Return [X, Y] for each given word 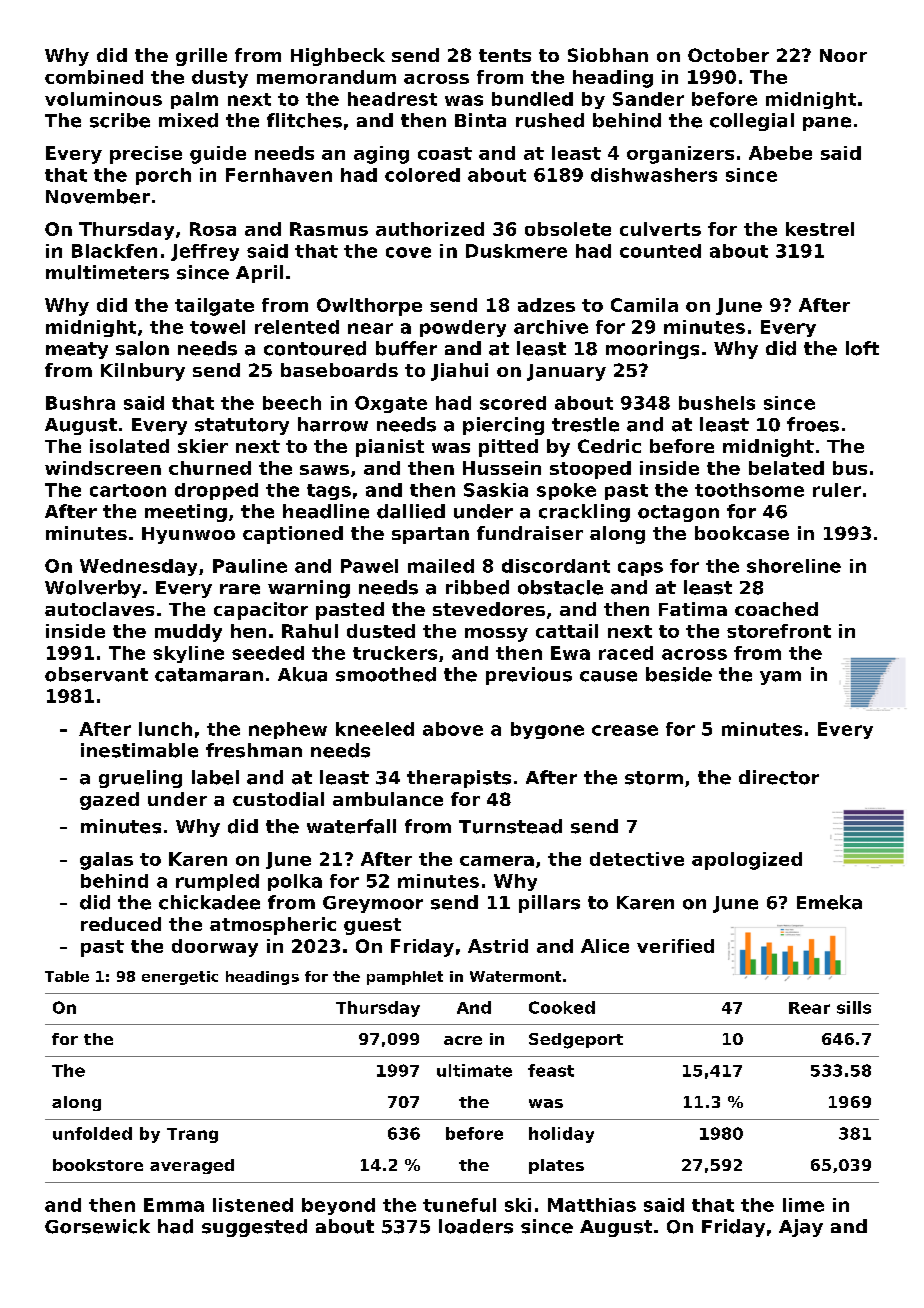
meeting [186, 513]
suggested [254, 1228]
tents [505, 55]
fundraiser [530, 533]
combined [94, 77]
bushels [717, 403]
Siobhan [608, 55]
